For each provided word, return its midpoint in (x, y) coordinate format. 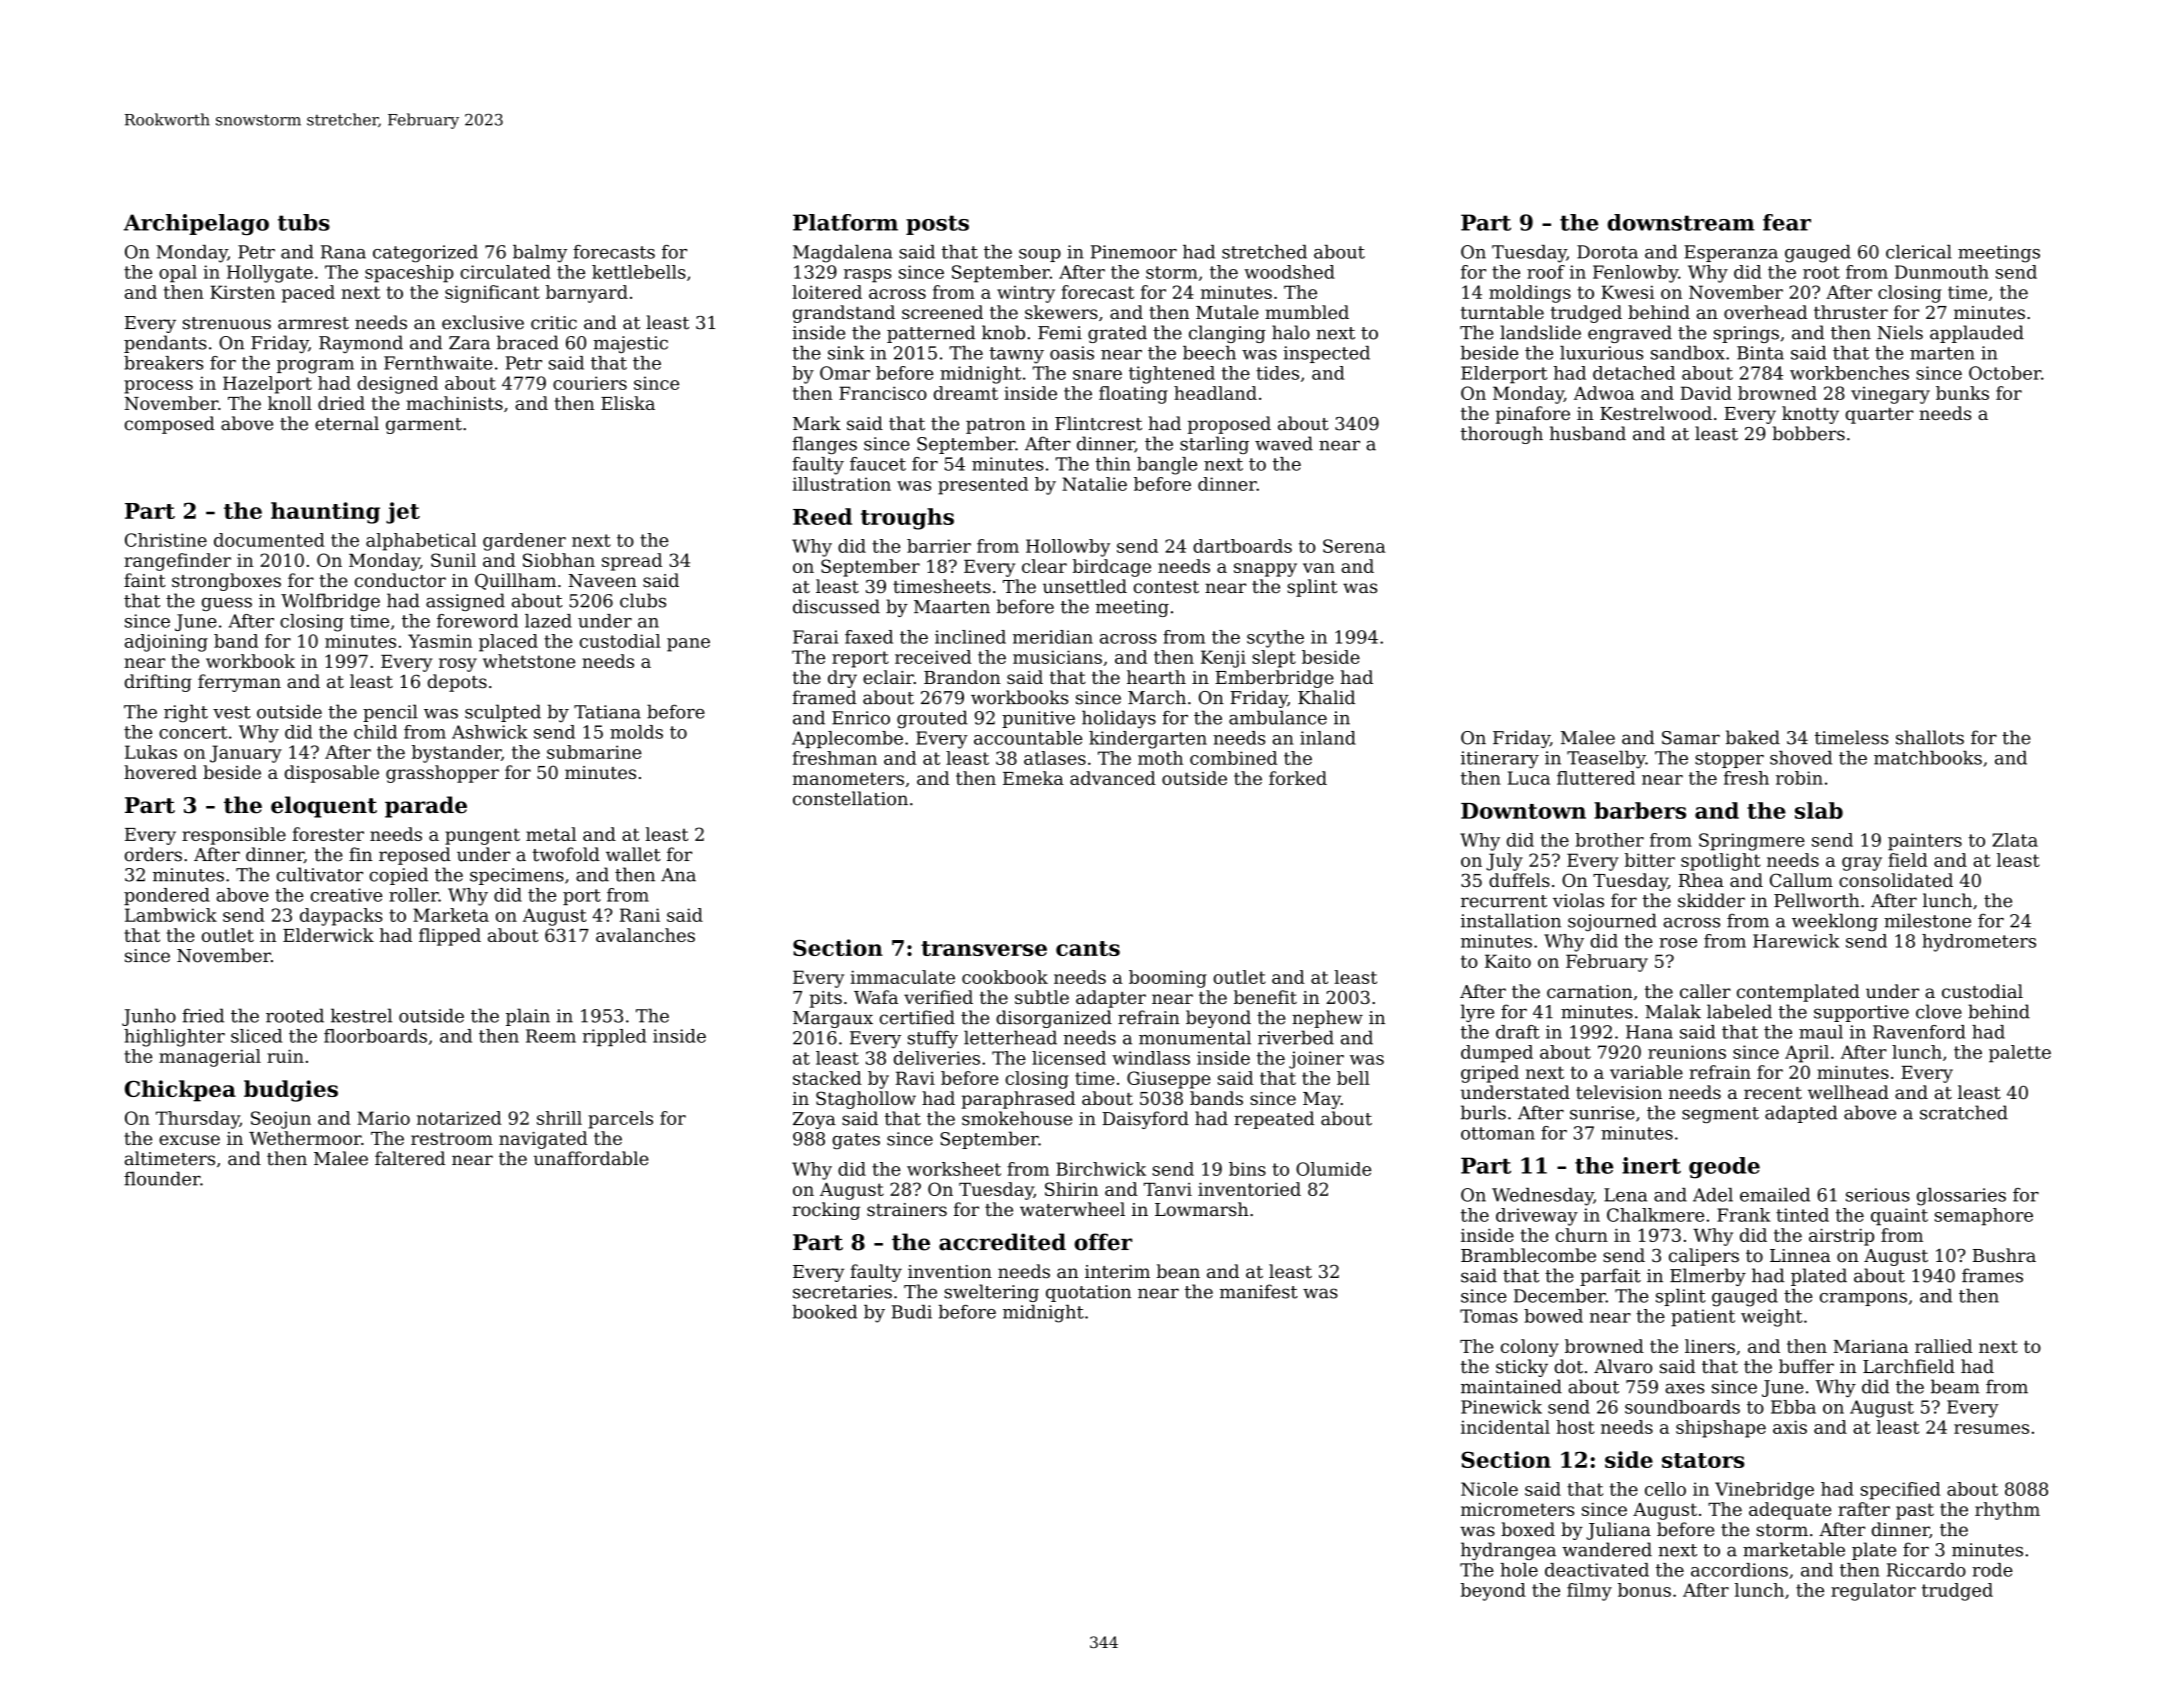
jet (403, 513)
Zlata (2015, 840)
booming (1168, 979)
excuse (189, 1140)
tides (1277, 373)
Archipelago (196, 224)
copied (398, 876)
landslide (1540, 332)
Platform (845, 222)
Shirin (1071, 1189)
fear (1787, 222)
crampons (1863, 1299)
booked (824, 1312)
